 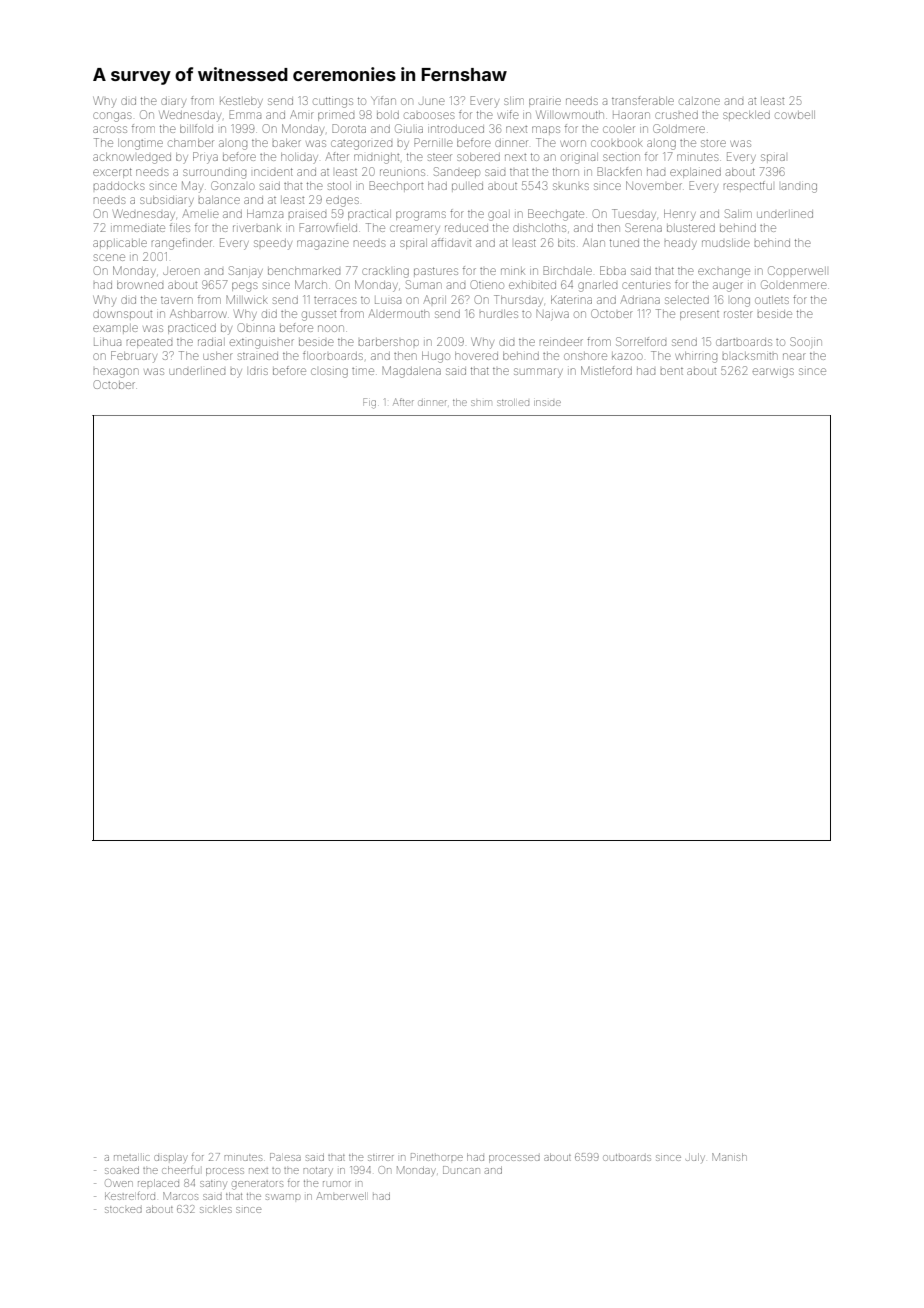 What do you see at coordinates (696, 357) in the image?
I see `whirring` at bounding box center [696, 357].
